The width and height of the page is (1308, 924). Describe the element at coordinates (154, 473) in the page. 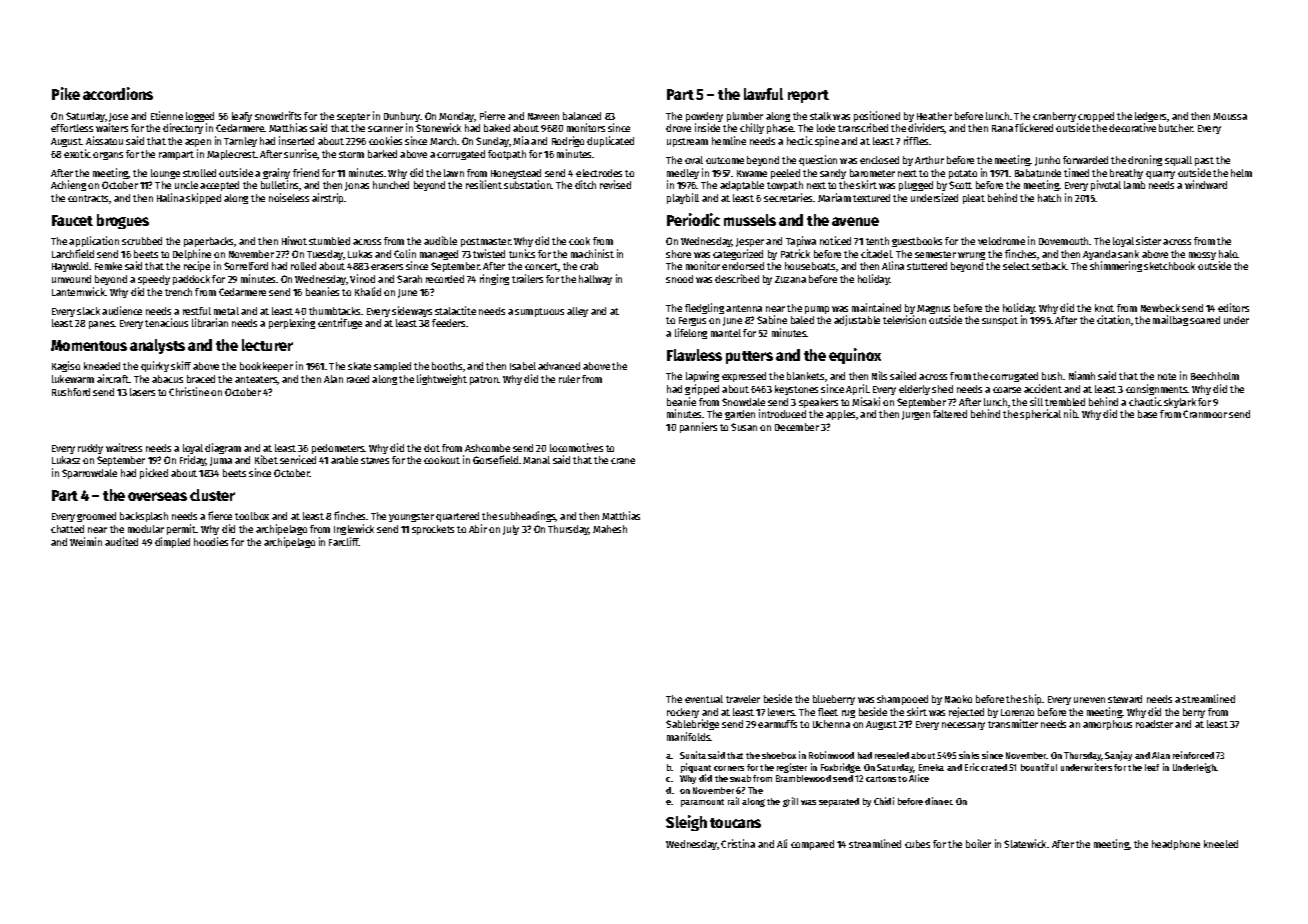

I see `picked` at that location.
